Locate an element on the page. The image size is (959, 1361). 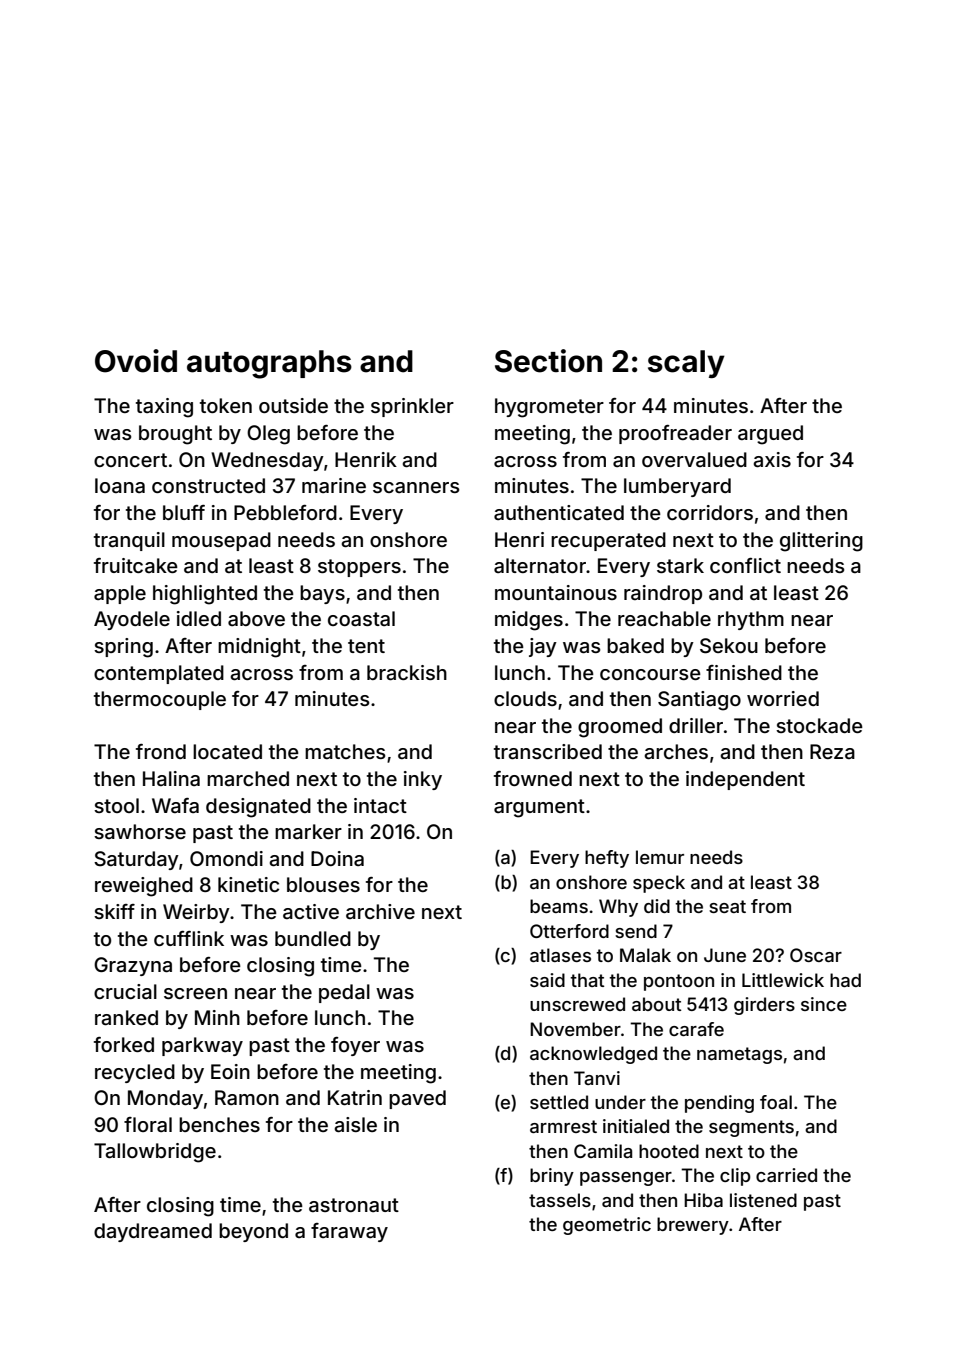
reweighed is located at coordinates (144, 887).
